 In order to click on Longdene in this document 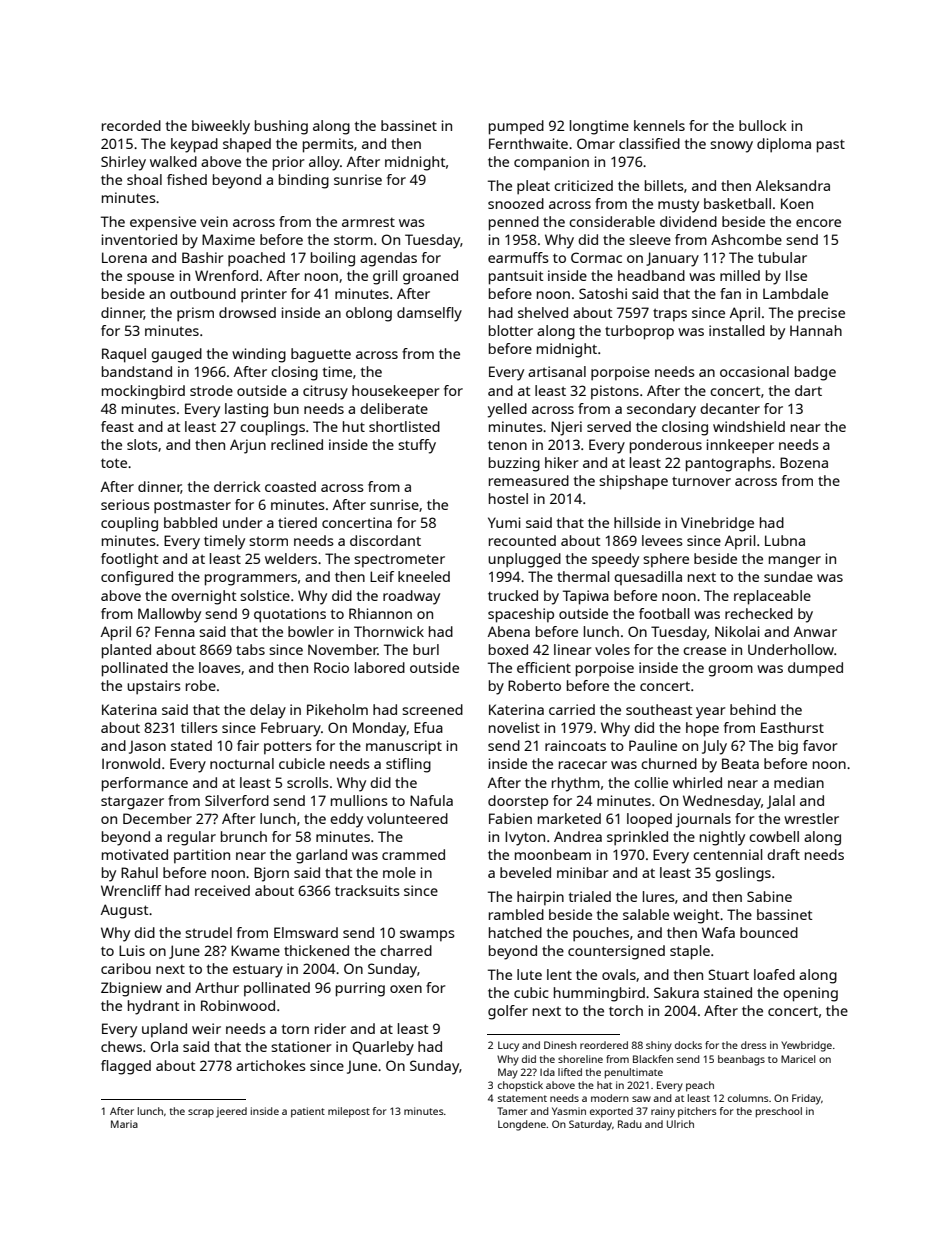, I will do `click(522, 1125)`.
